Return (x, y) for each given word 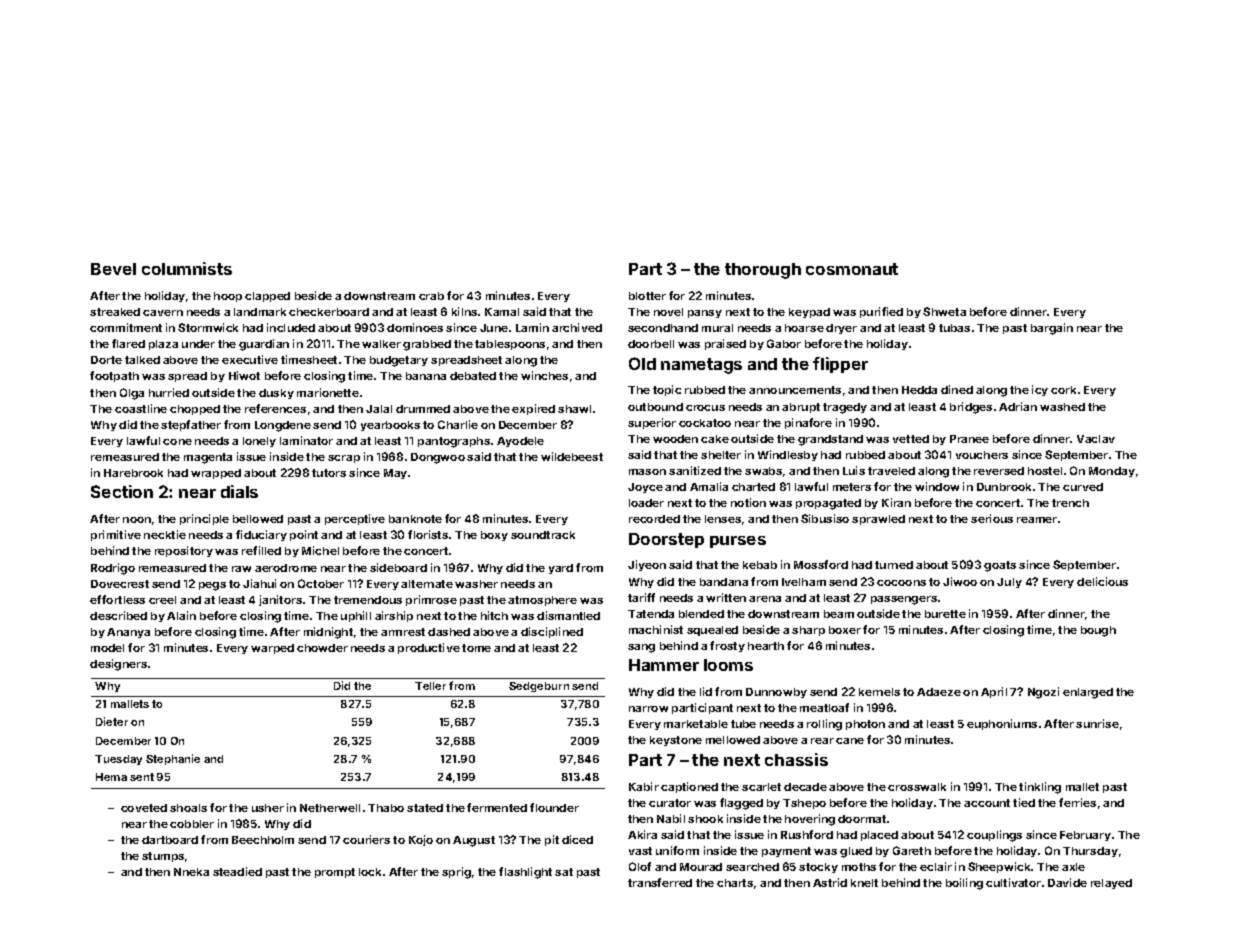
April (994, 692)
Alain (181, 615)
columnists (187, 268)
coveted (144, 808)
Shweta (944, 311)
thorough (763, 271)
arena (765, 599)
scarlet (761, 787)
